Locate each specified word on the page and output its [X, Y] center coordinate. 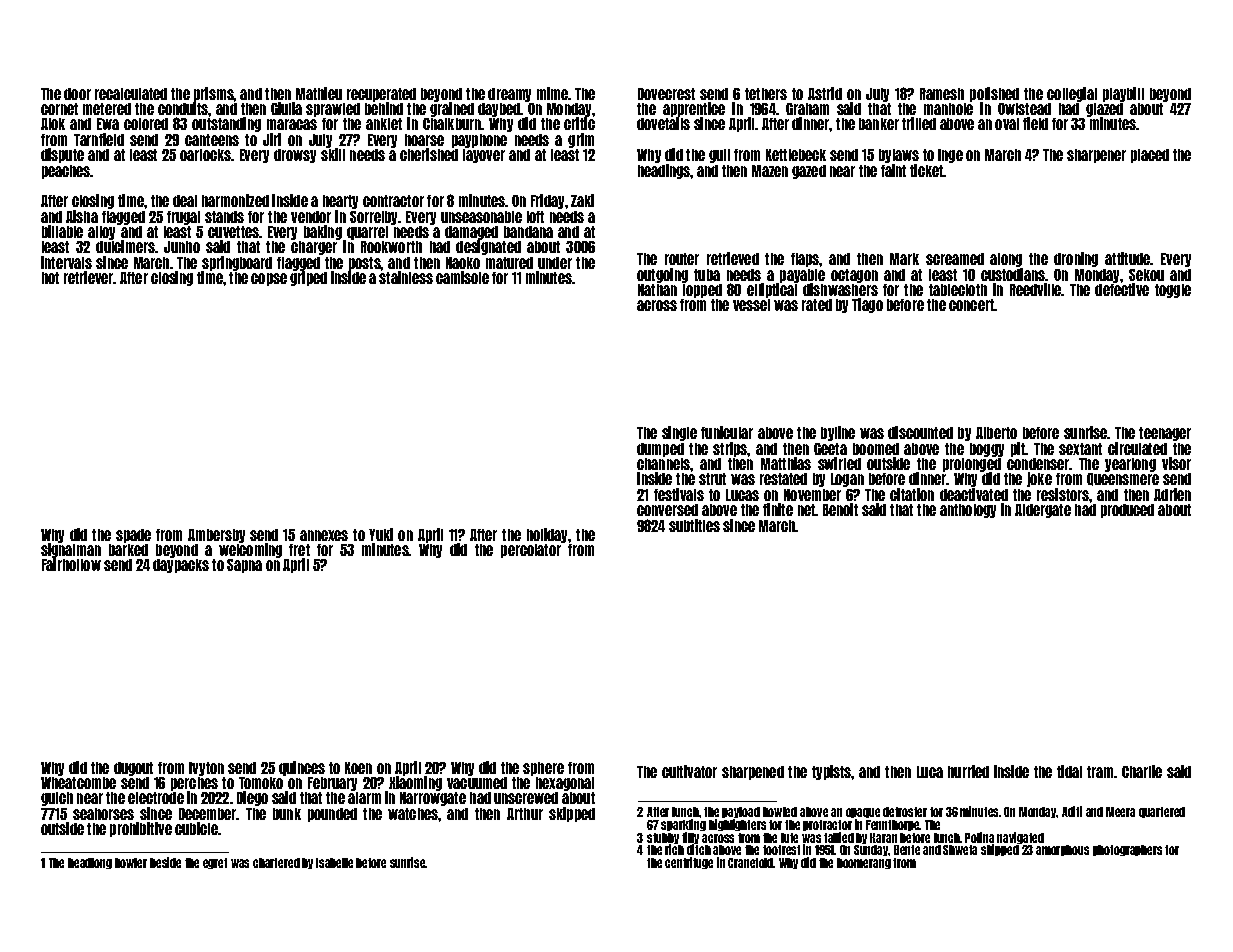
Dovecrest [666, 94]
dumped [660, 450]
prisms [214, 94]
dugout [133, 769]
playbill [1123, 94]
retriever [89, 277]
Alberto [996, 433]
